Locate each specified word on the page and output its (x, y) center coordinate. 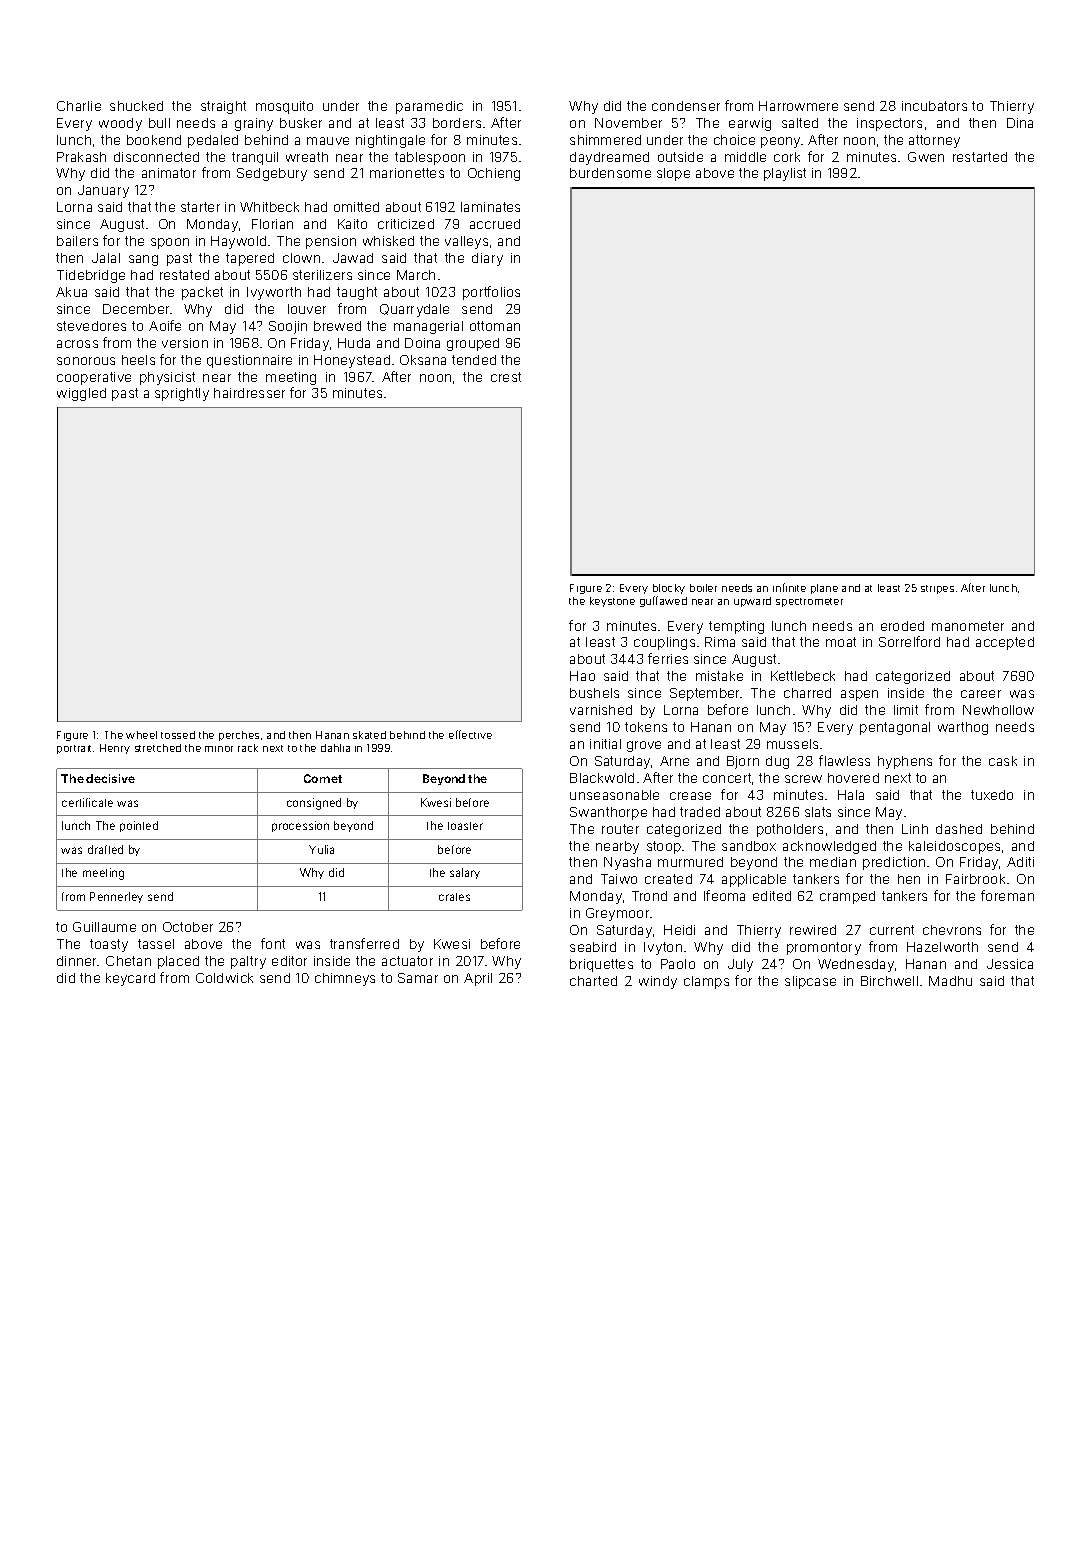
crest (506, 377)
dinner (77, 961)
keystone (612, 602)
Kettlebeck (803, 676)
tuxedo (992, 795)
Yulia (321, 849)
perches (239, 736)
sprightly (182, 394)
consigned (314, 804)
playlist (785, 174)
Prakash (81, 157)
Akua (71, 292)
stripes (937, 589)
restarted (980, 157)
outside (680, 157)
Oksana (423, 360)
